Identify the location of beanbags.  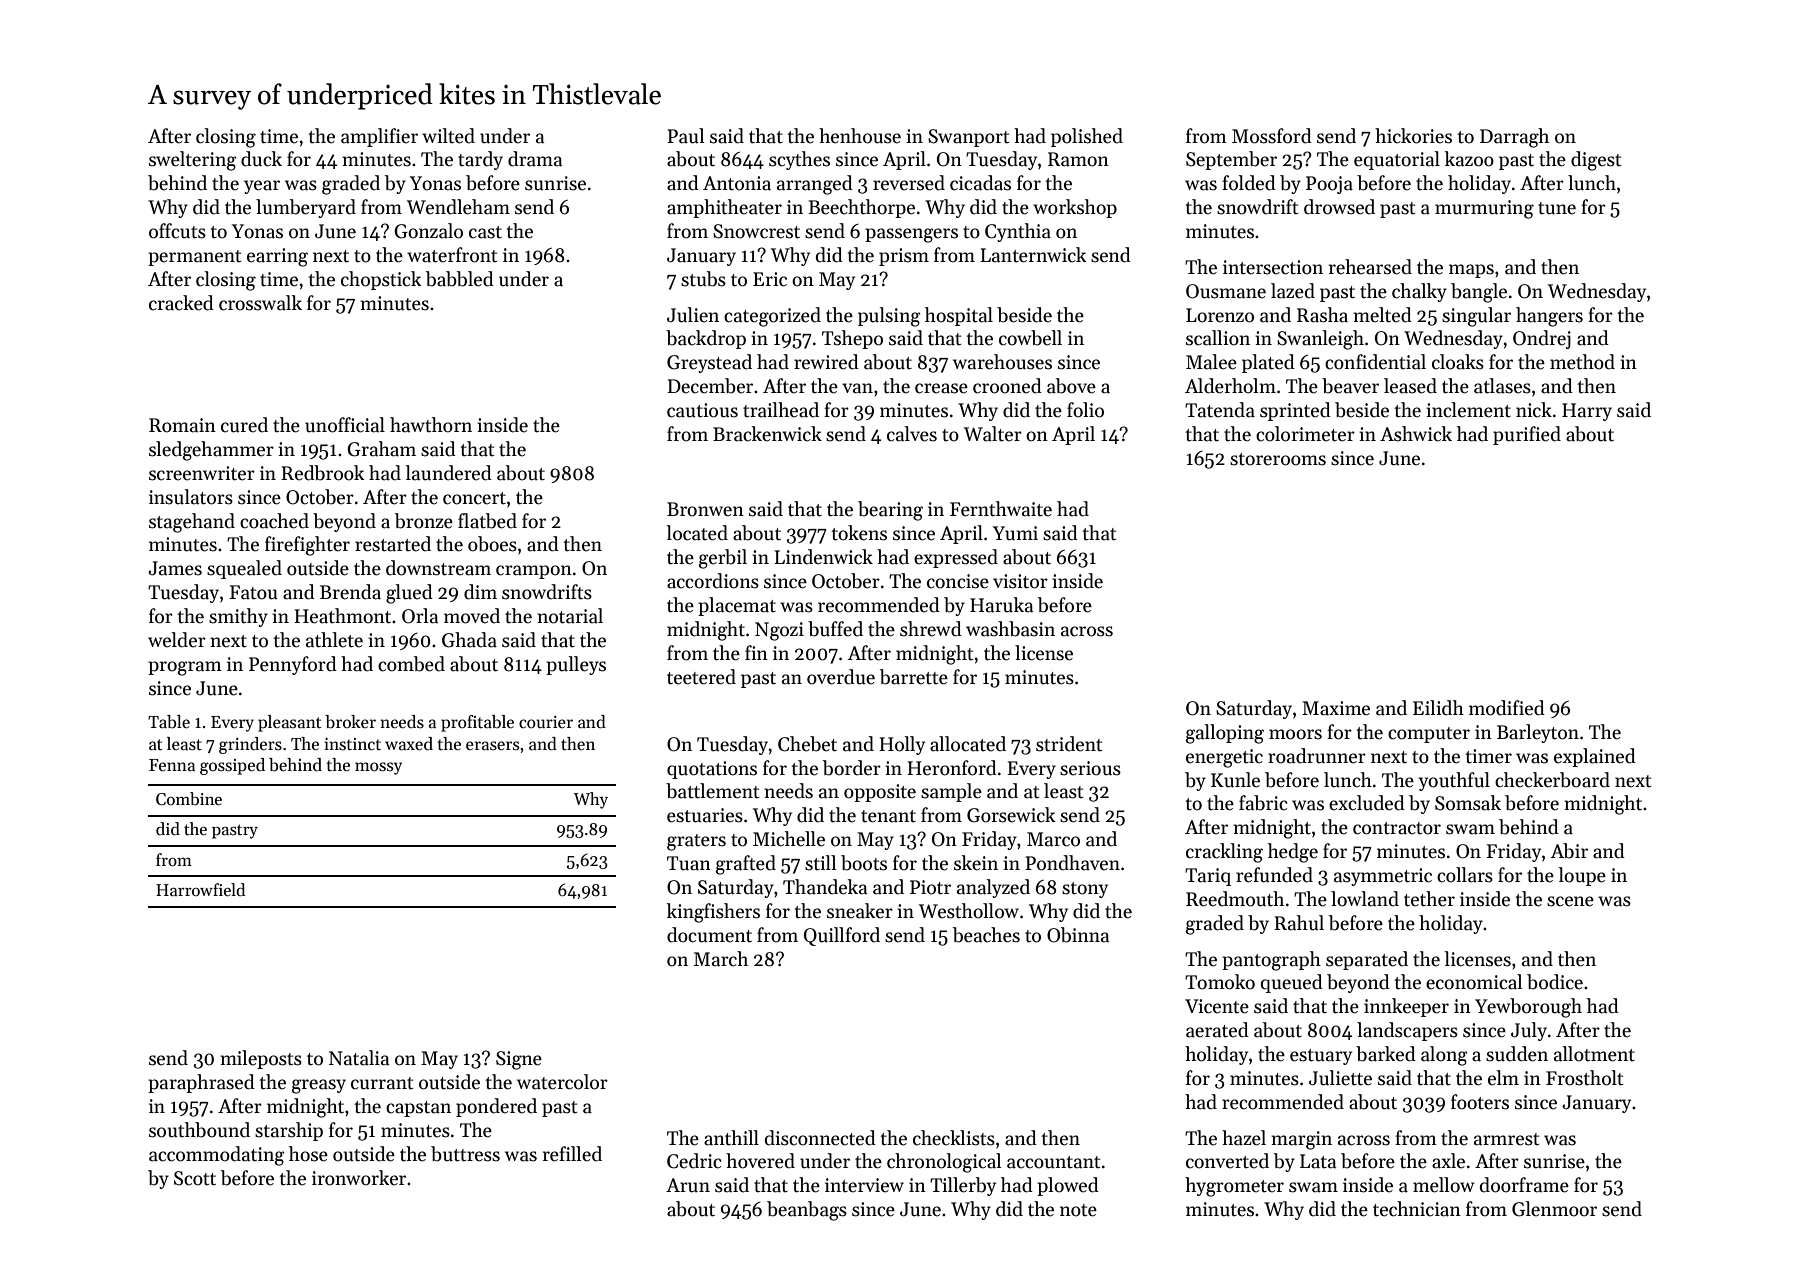
(807, 1211).
